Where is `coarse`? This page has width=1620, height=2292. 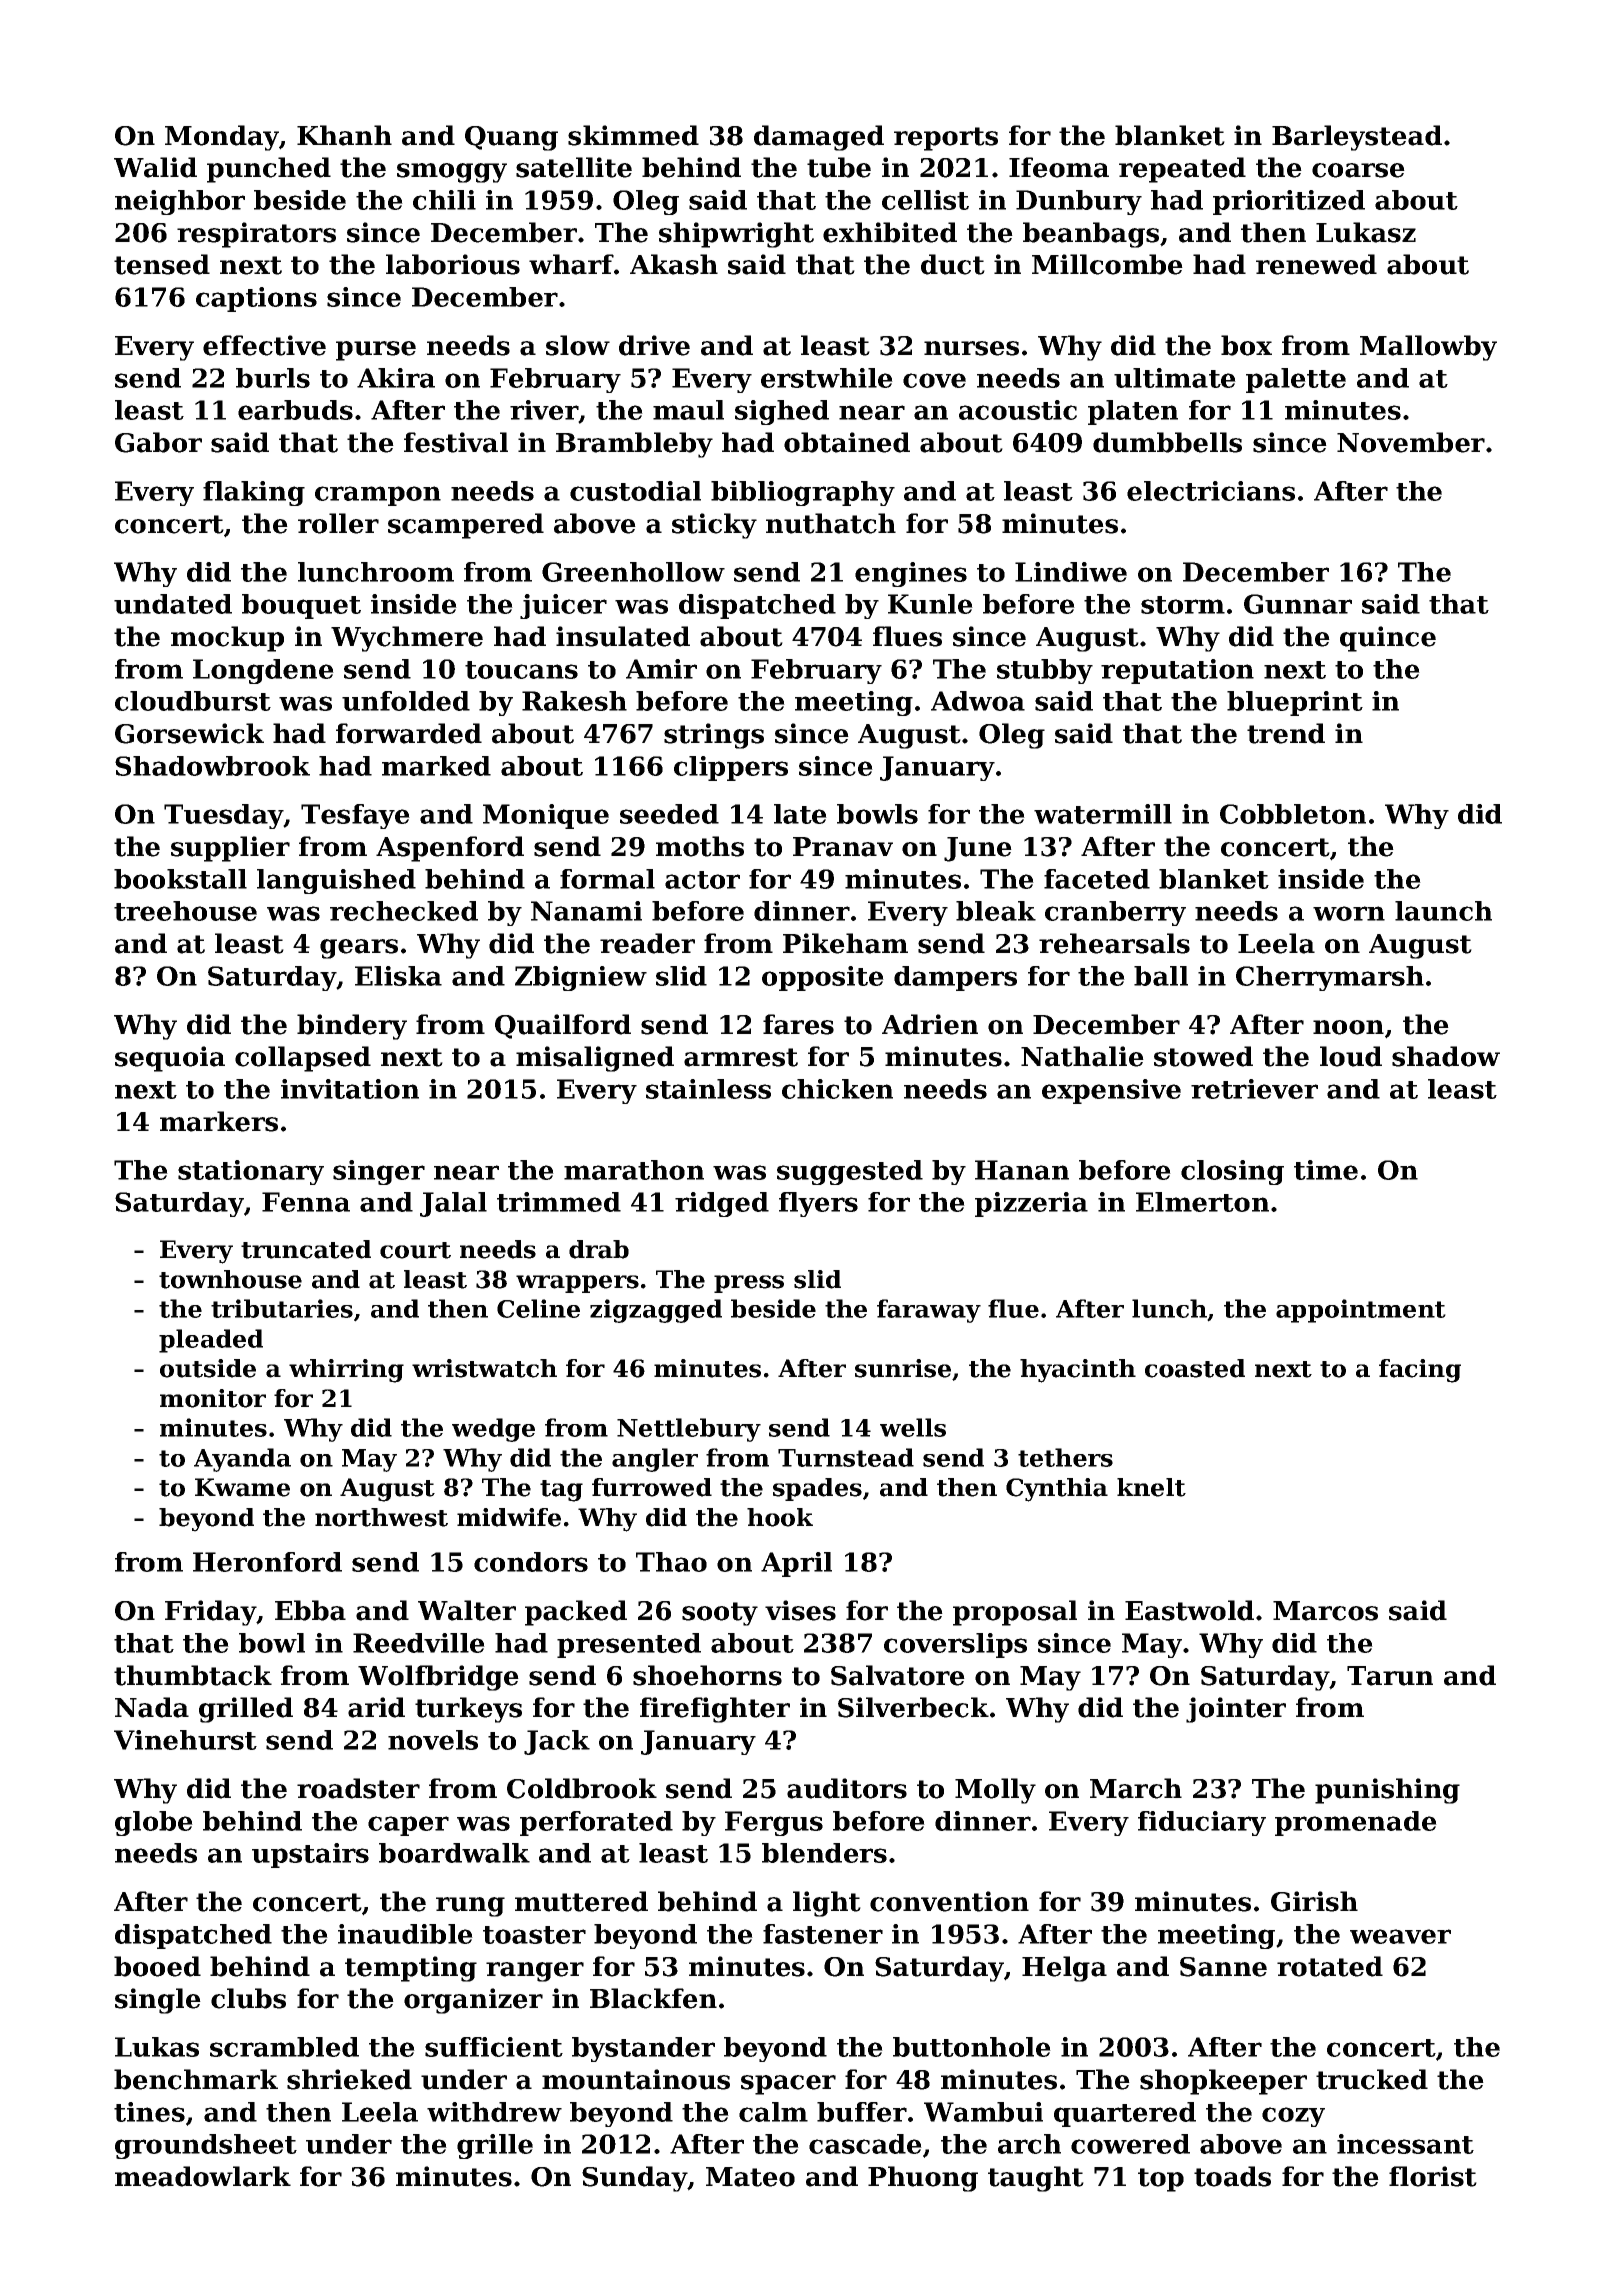
coarse is located at coordinates (1358, 170).
